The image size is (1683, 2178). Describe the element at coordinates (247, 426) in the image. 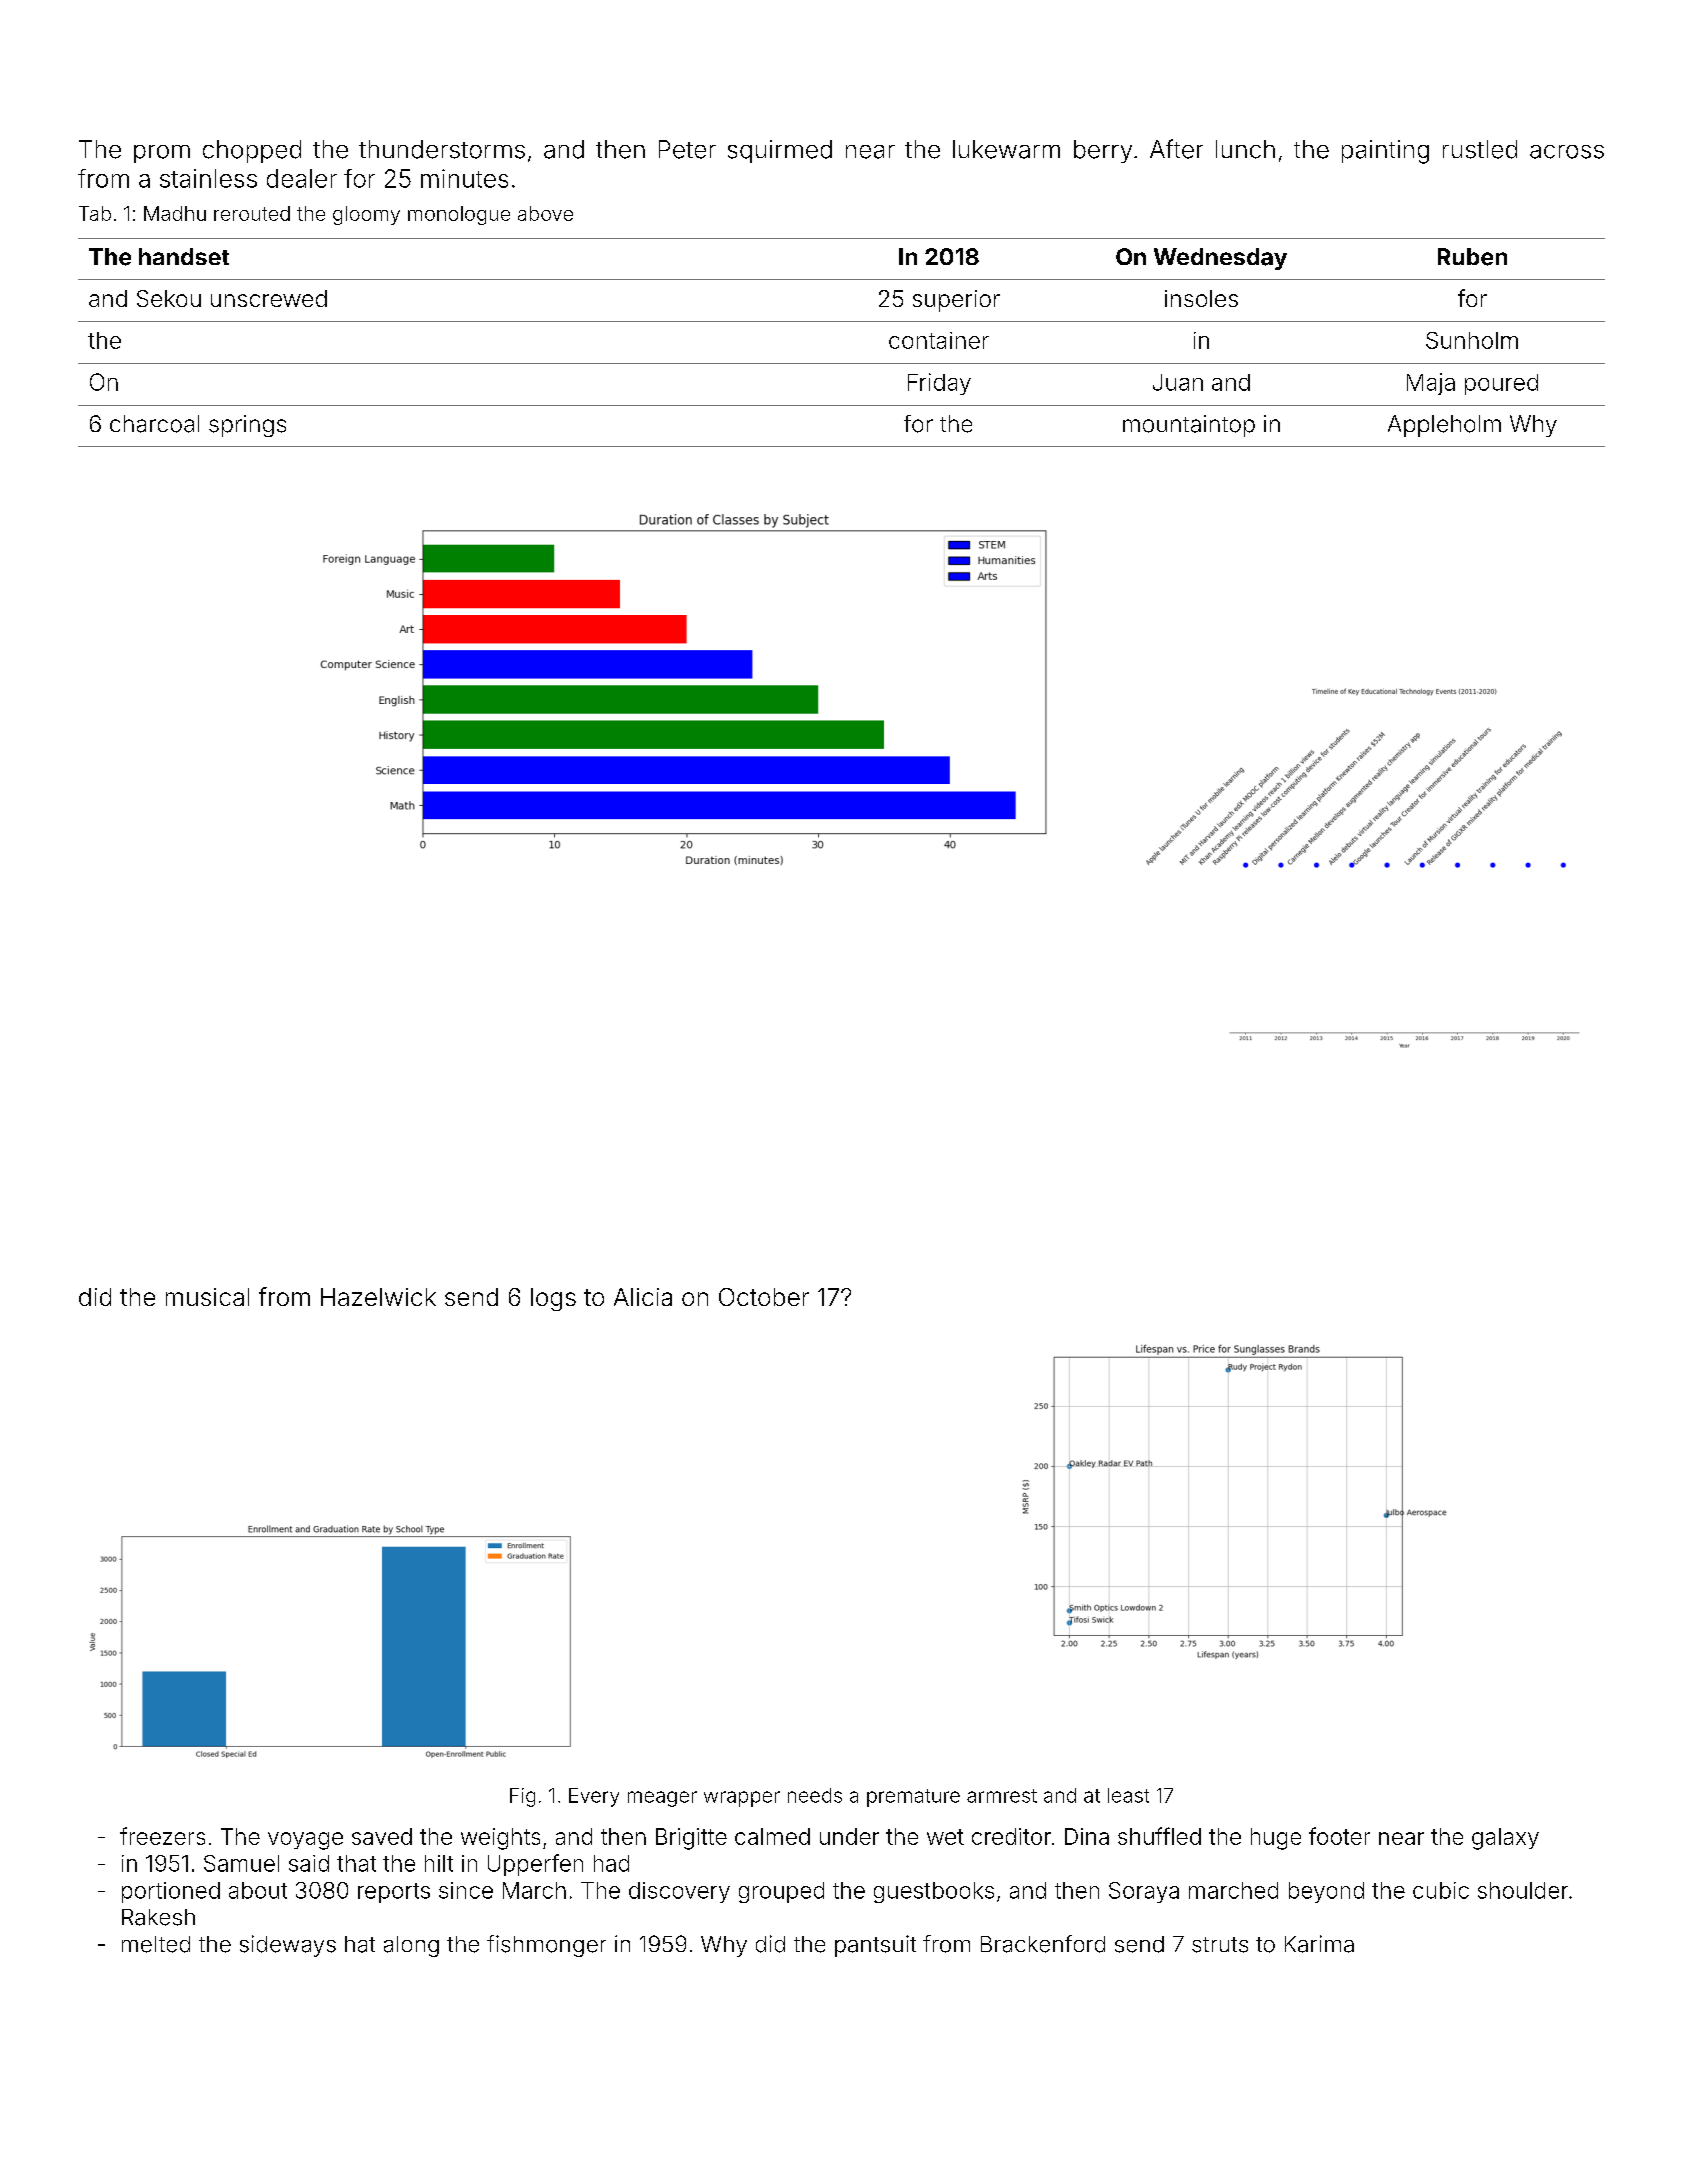

I see `springs` at that location.
